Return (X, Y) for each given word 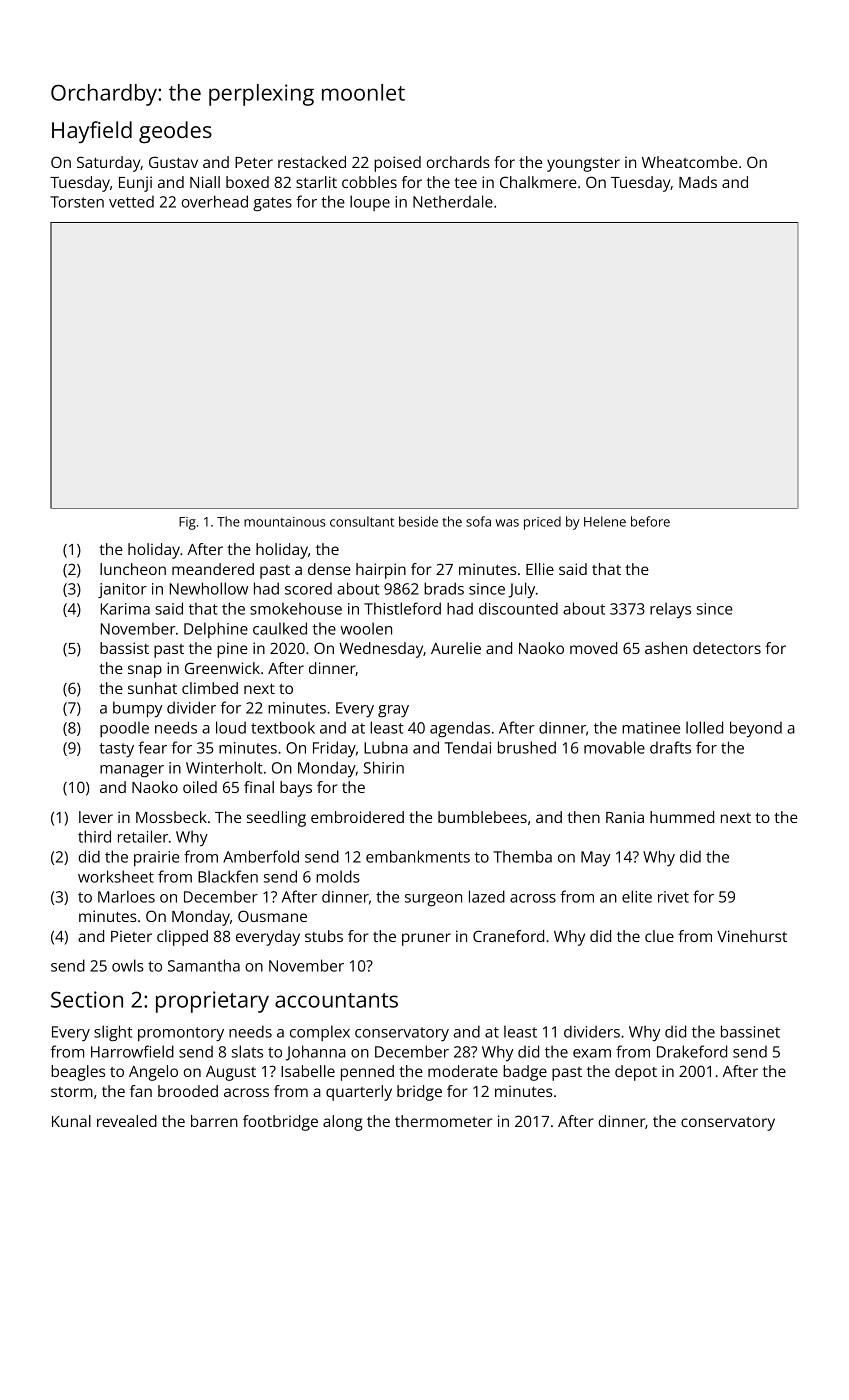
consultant (362, 521)
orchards (458, 162)
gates (272, 204)
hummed (682, 817)
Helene (605, 521)
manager (132, 771)
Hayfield (92, 132)
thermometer (443, 1121)
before (650, 521)
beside (418, 521)
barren (214, 1121)
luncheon (133, 569)
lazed (487, 896)
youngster (583, 165)
